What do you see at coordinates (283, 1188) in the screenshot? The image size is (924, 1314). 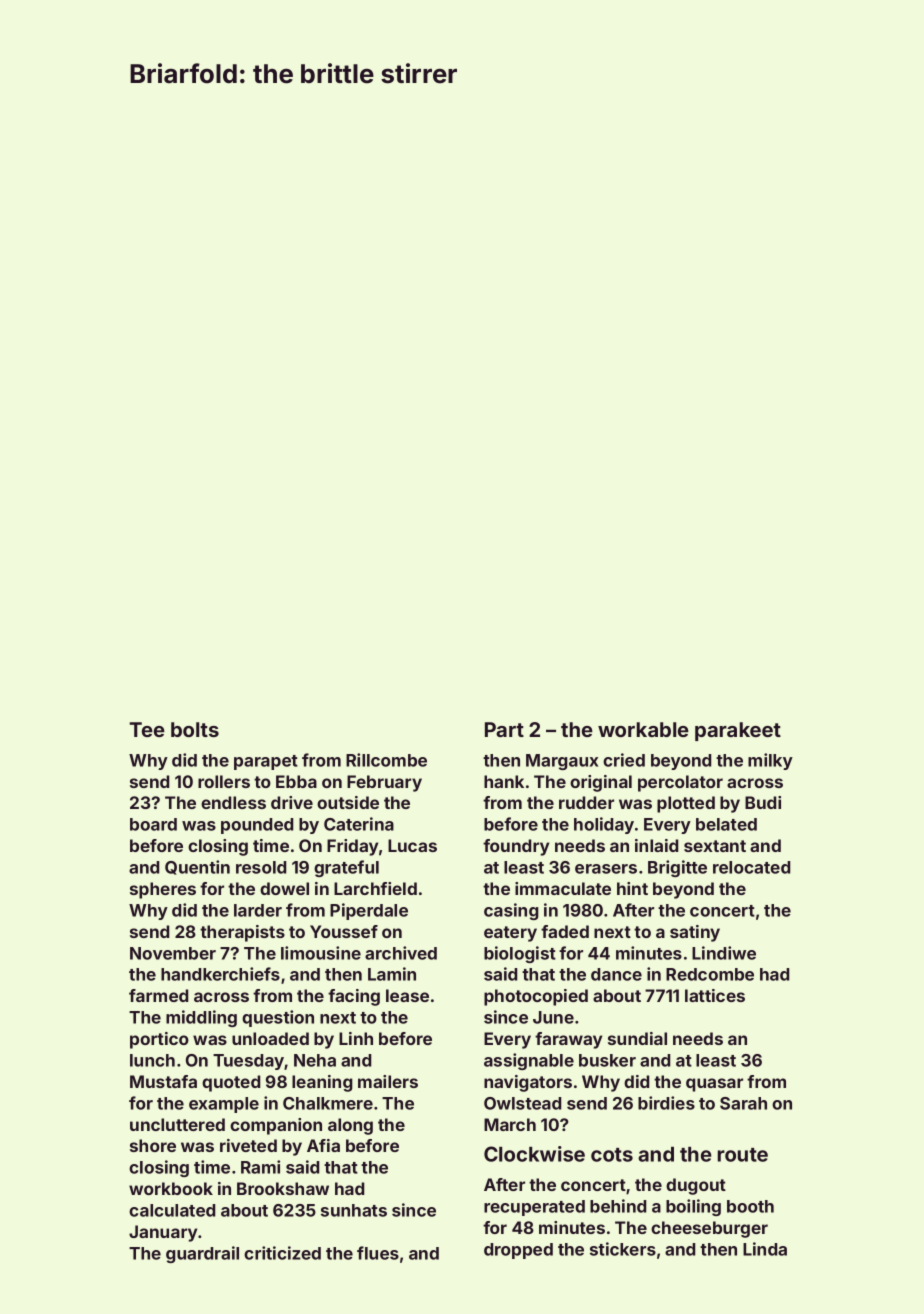 I see `Brookshaw` at bounding box center [283, 1188].
